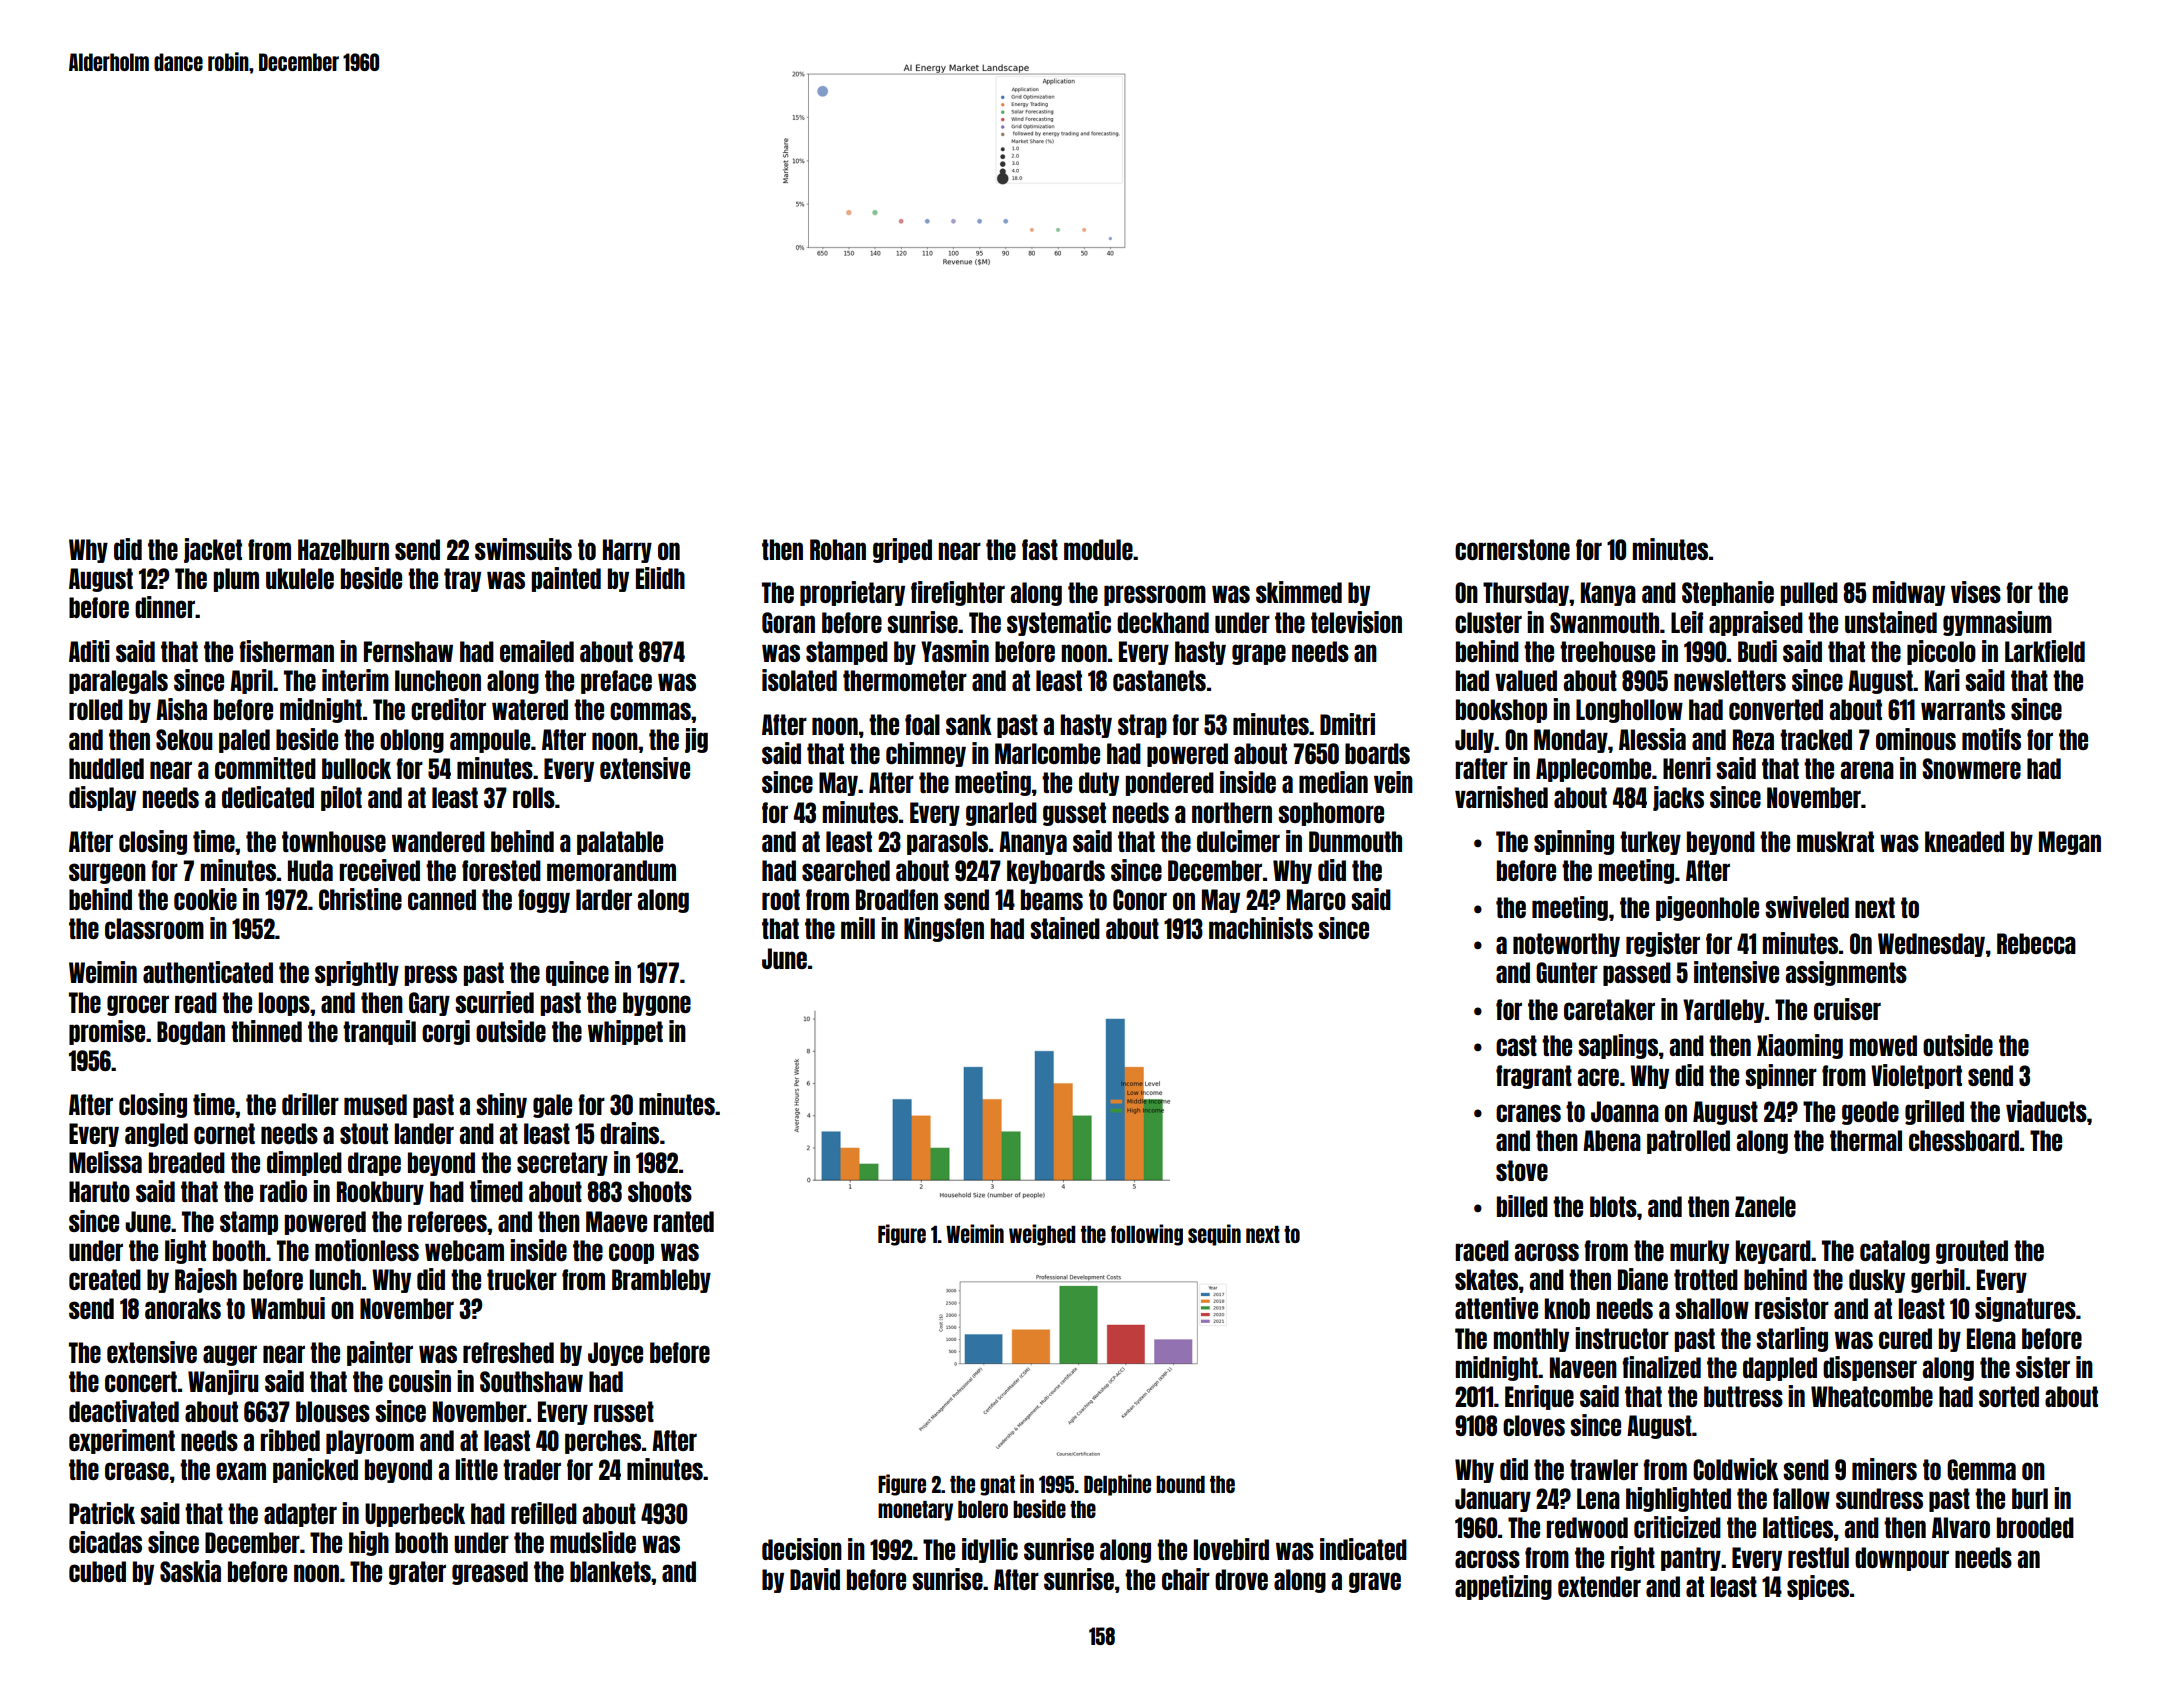 This screenshot has height=1683, width=2178. I want to click on spices, so click(1818, 1587).
